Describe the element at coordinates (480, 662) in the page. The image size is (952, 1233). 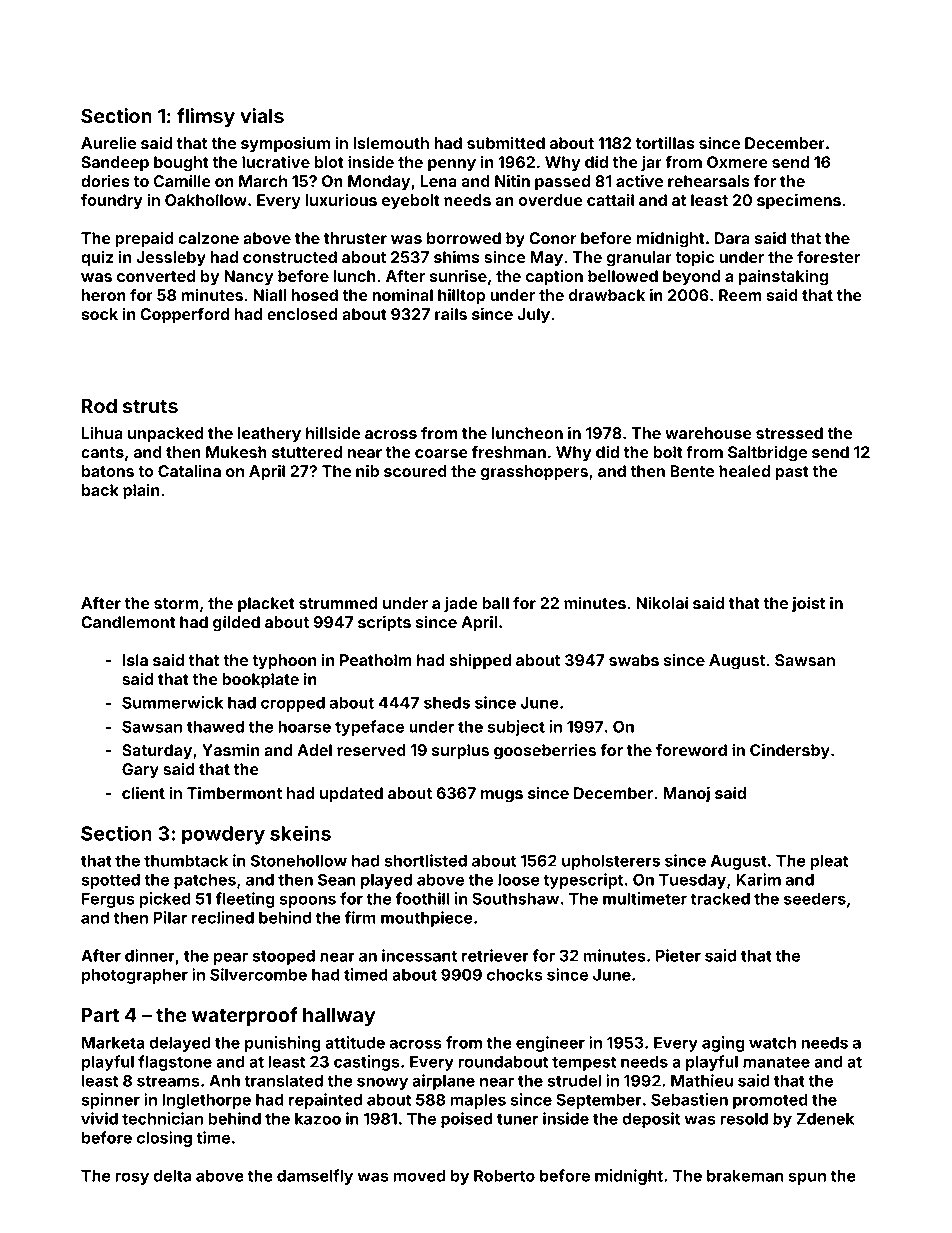
I see `shipped` at that location.
